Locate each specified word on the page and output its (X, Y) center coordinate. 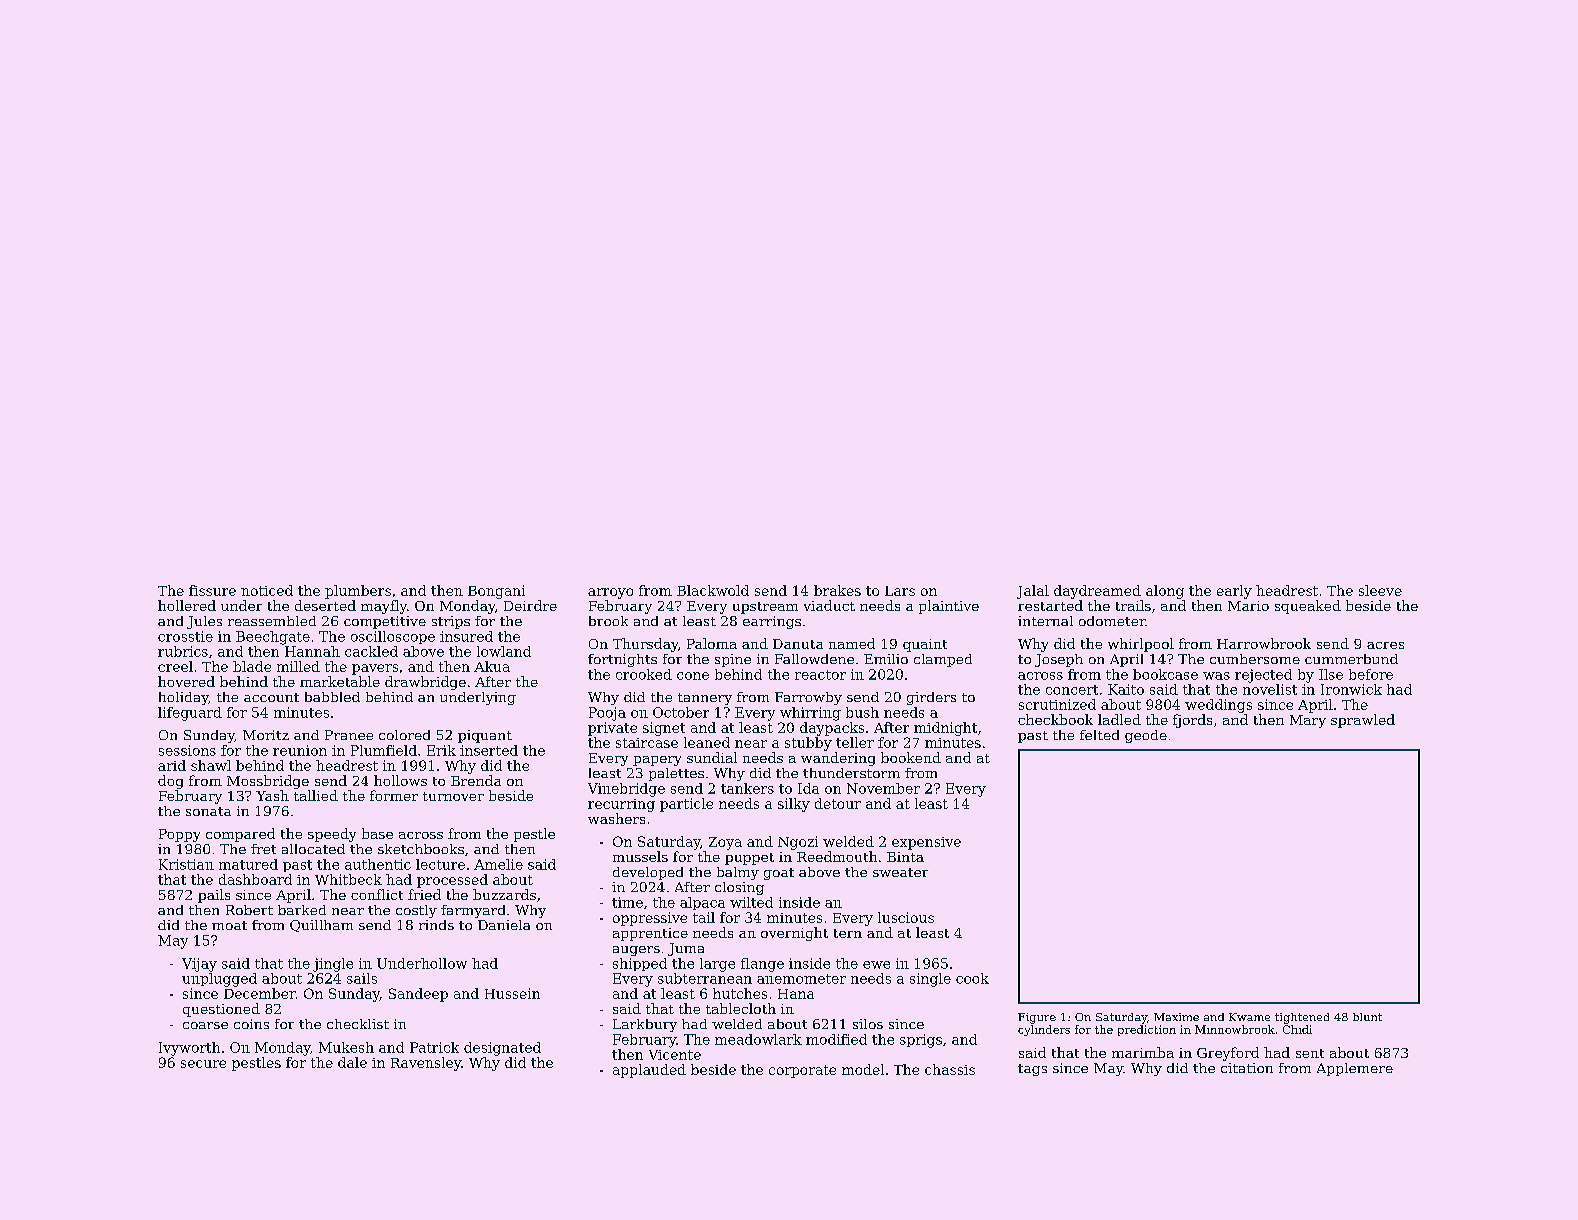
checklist (358, 1024)
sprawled (1363, 721)
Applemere (1355, 1069)
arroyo (610, 593)
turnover (453, 796)
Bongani (496, 592)
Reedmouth (837, 856)
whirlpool (1141, 645)
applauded (649, 1071)
